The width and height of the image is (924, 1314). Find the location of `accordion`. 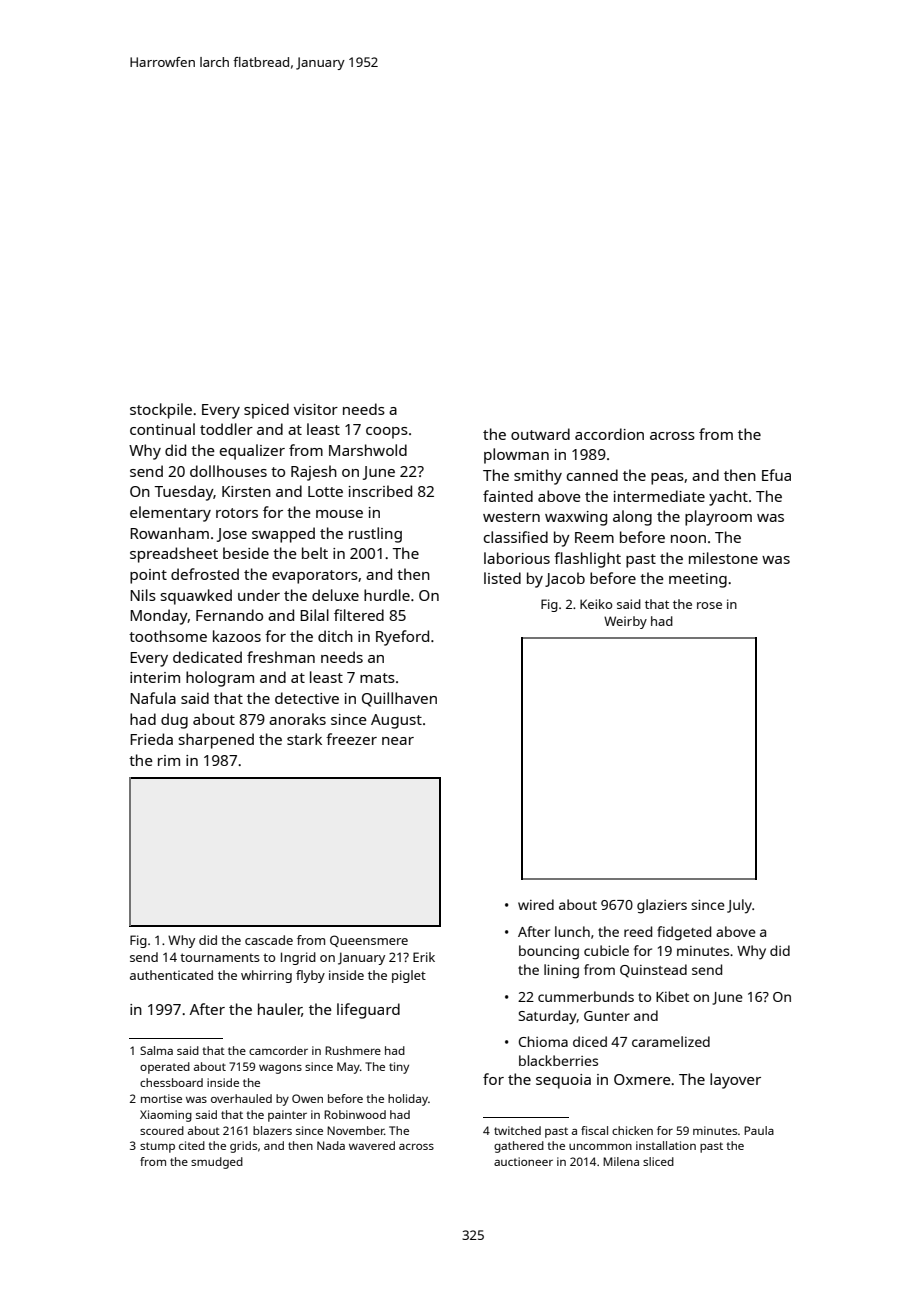

accordion is located at coordinates (609, 434).
